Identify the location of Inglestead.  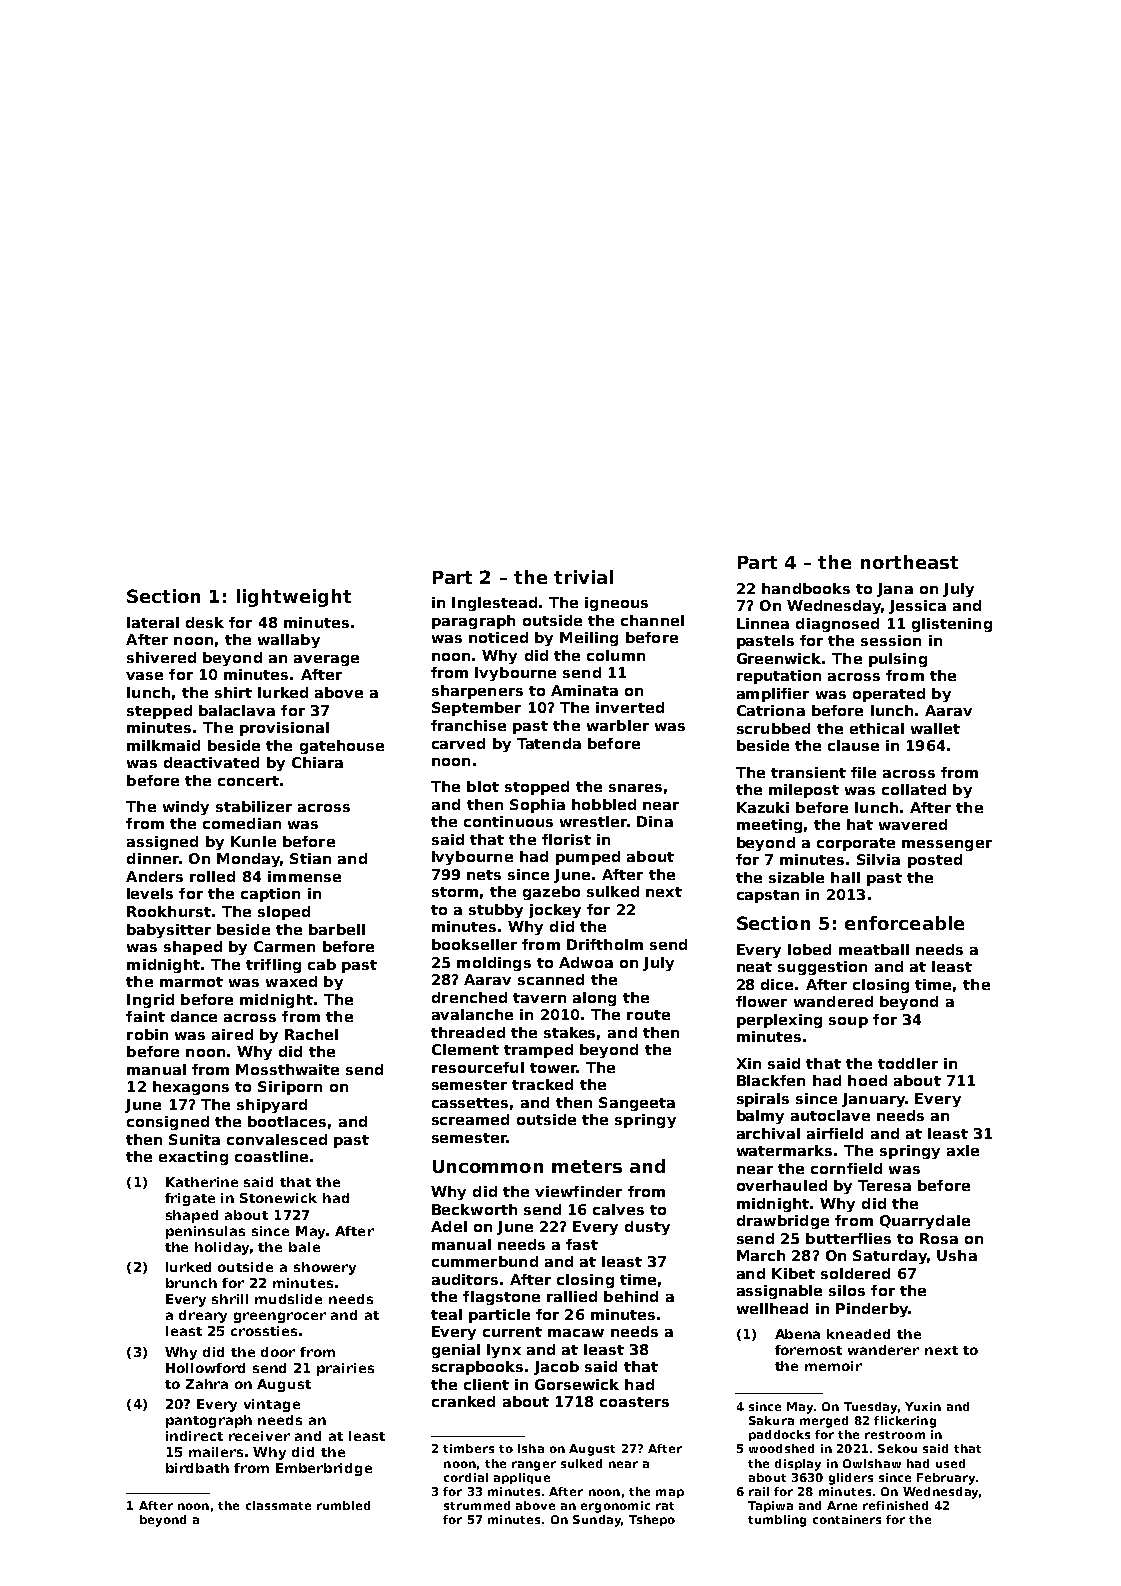
(494, 604).
